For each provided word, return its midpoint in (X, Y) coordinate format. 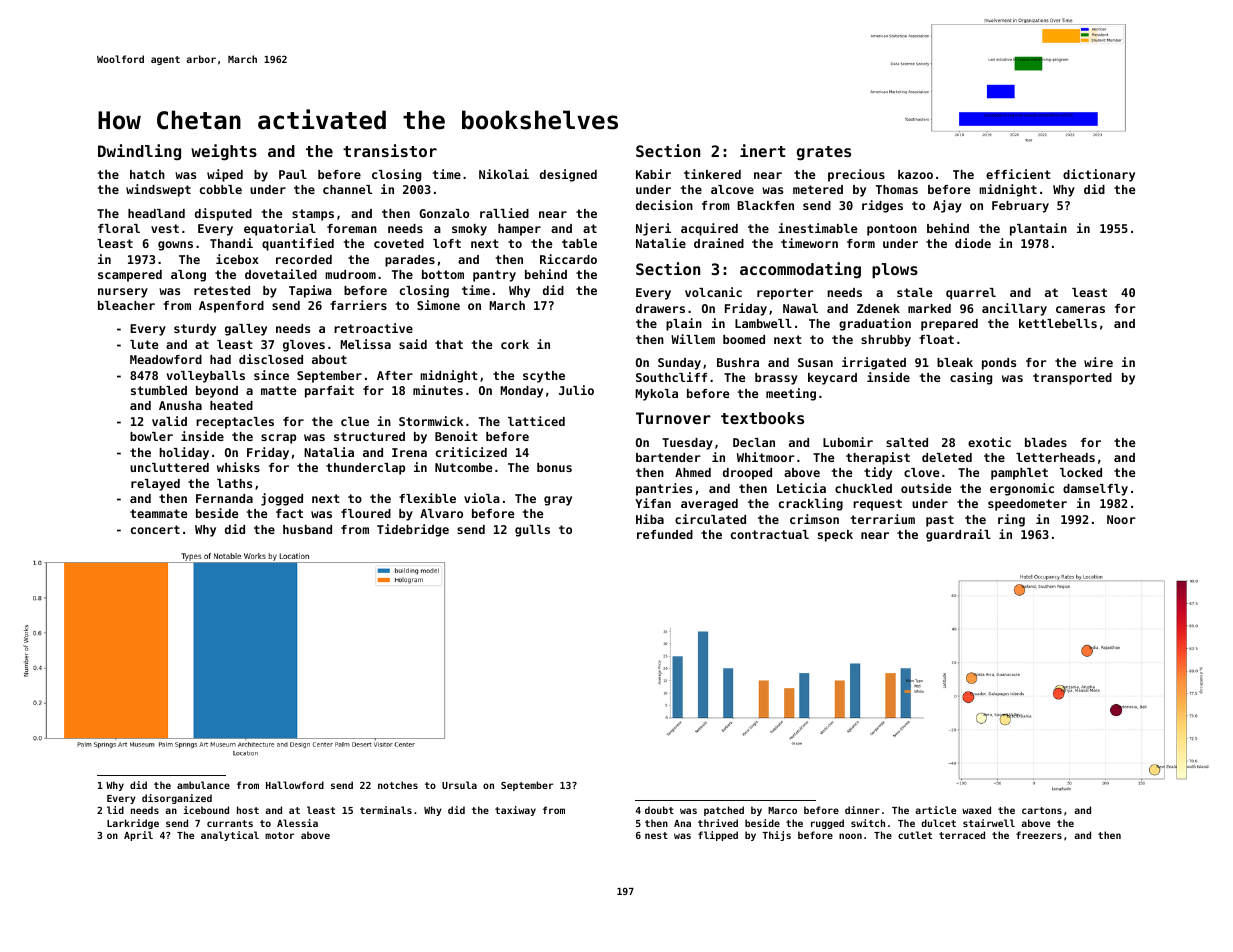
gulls (532, 531)
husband (307, 529)
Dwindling (139, 152)
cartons (1042, 810)
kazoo (915, 174)
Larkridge (133, 824)
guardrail (958, 535)
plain (684, 324)
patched (724, 811)
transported (1072, 379)
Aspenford (231, 307)
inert (762, 150)
